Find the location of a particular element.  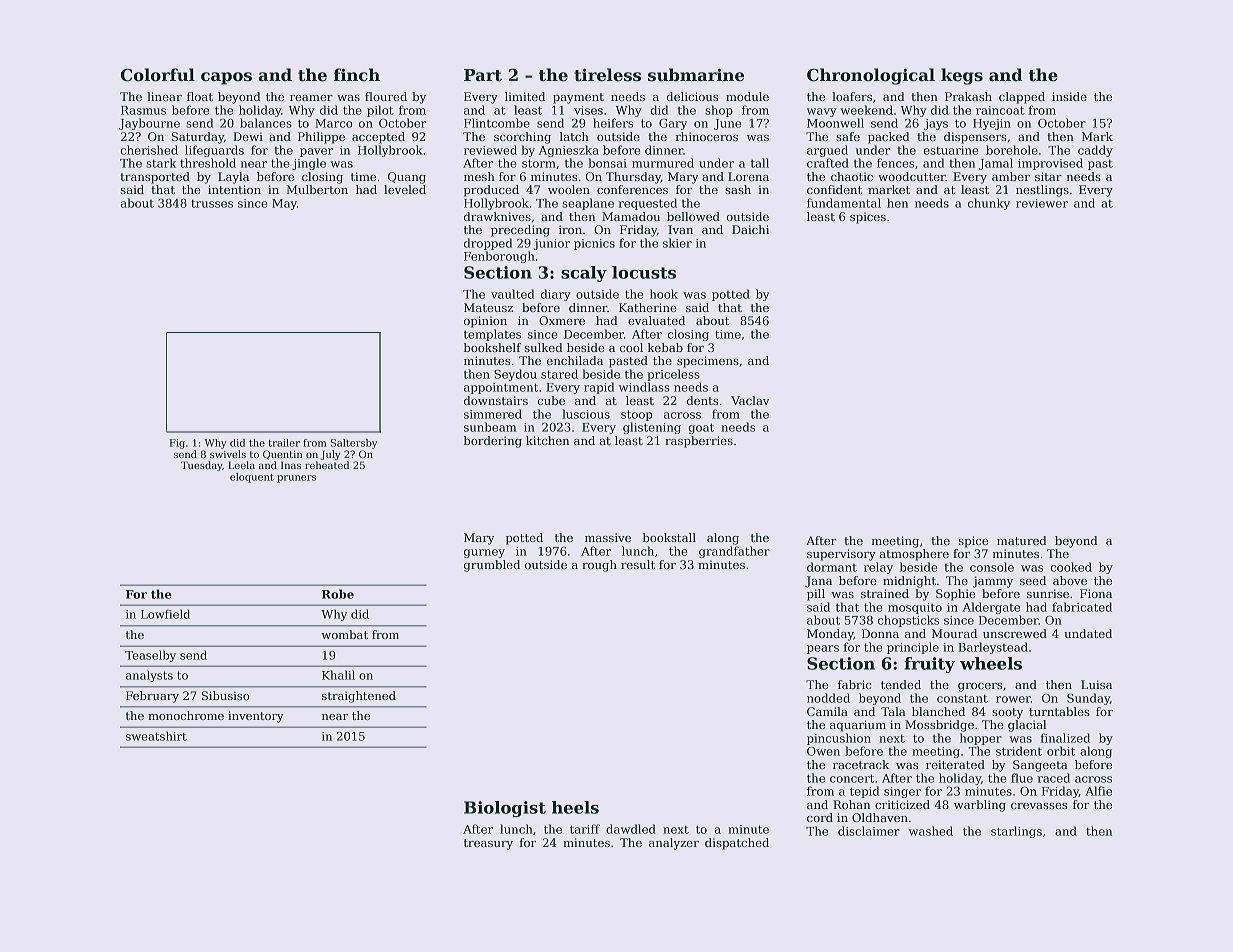

straightened is located at coordinates (359, 697).
